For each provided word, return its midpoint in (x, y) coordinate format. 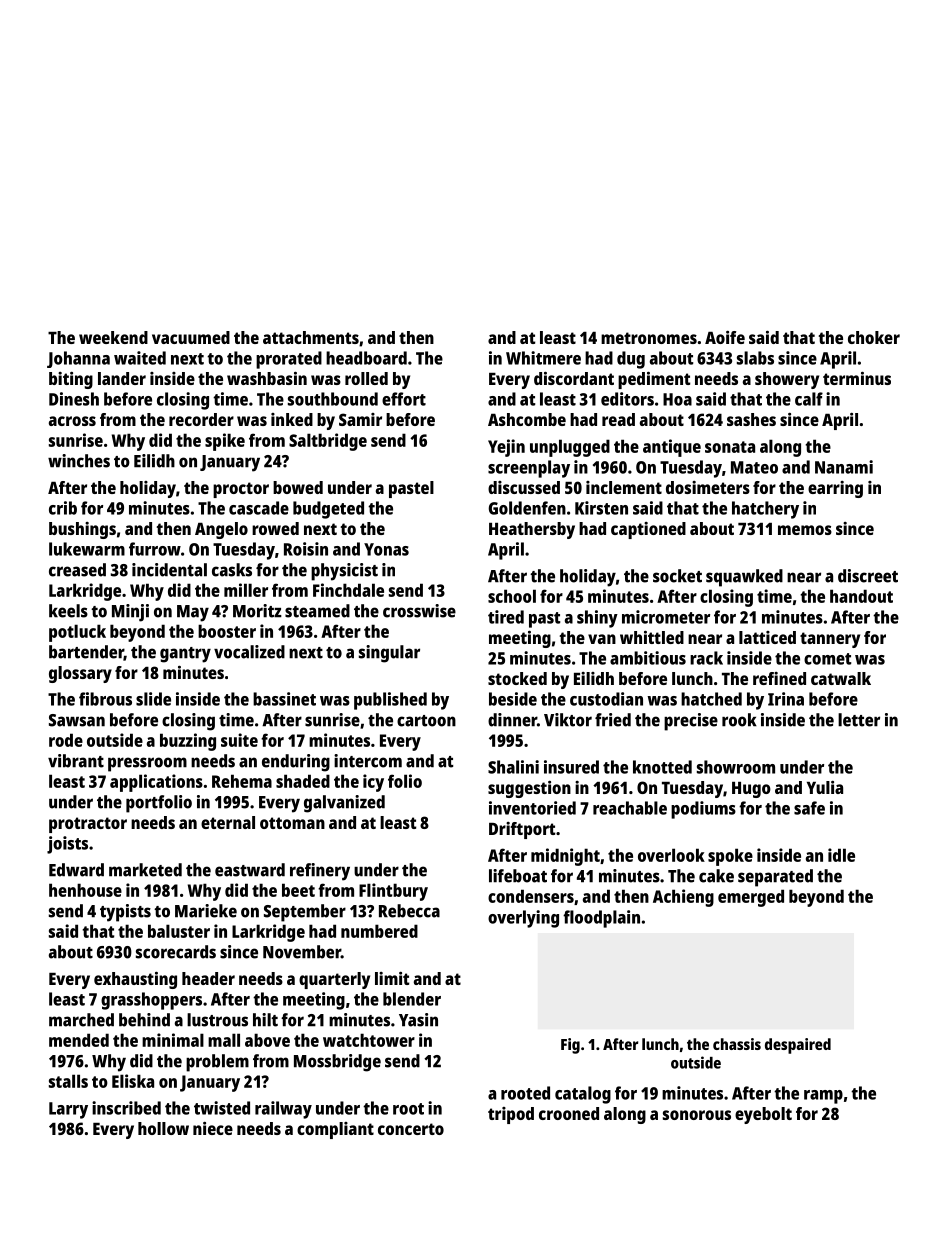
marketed (145, 870)
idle (841, 855)
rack (706, 658)
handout (861, 596)
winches (79, 461)
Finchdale (348, 590)
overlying (523, 919)
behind (144, 1020)
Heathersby (532, 530)
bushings (82, 530)
